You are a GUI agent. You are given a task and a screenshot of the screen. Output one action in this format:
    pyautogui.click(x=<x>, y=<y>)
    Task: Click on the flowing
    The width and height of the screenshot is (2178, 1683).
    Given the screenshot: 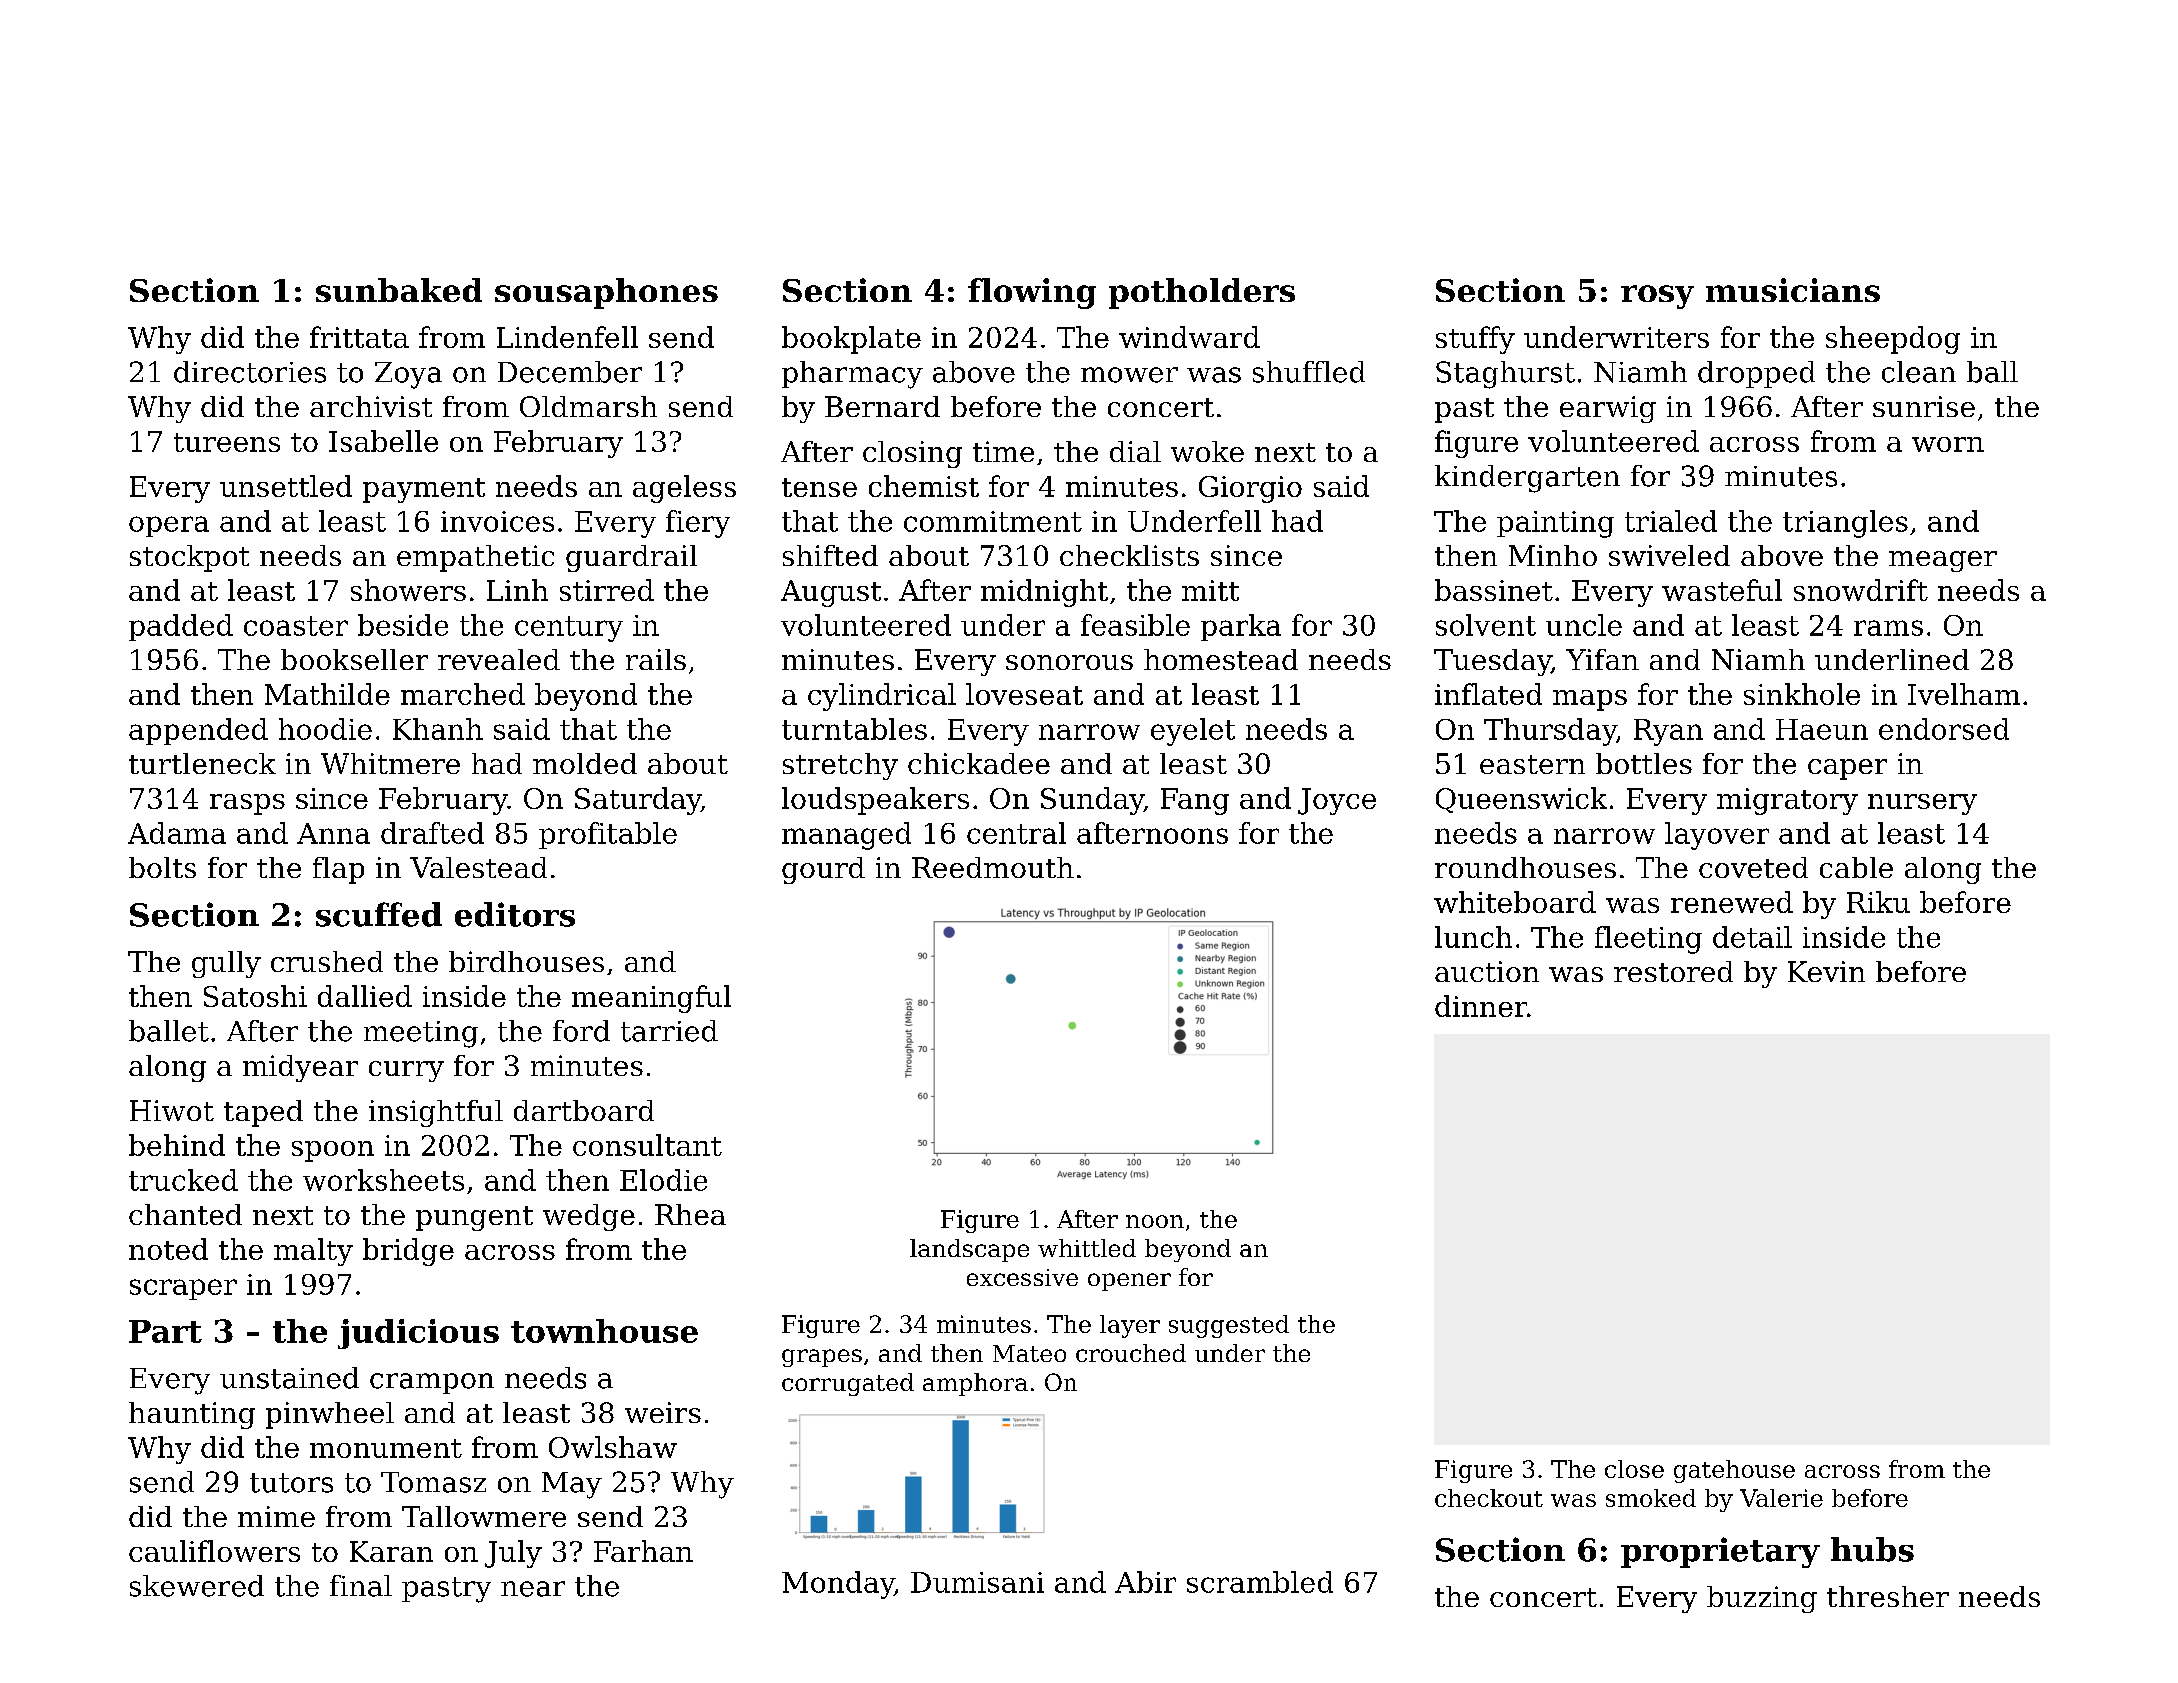 What is the action you would take?
    pyautogui.click(x=1032, y=293)
